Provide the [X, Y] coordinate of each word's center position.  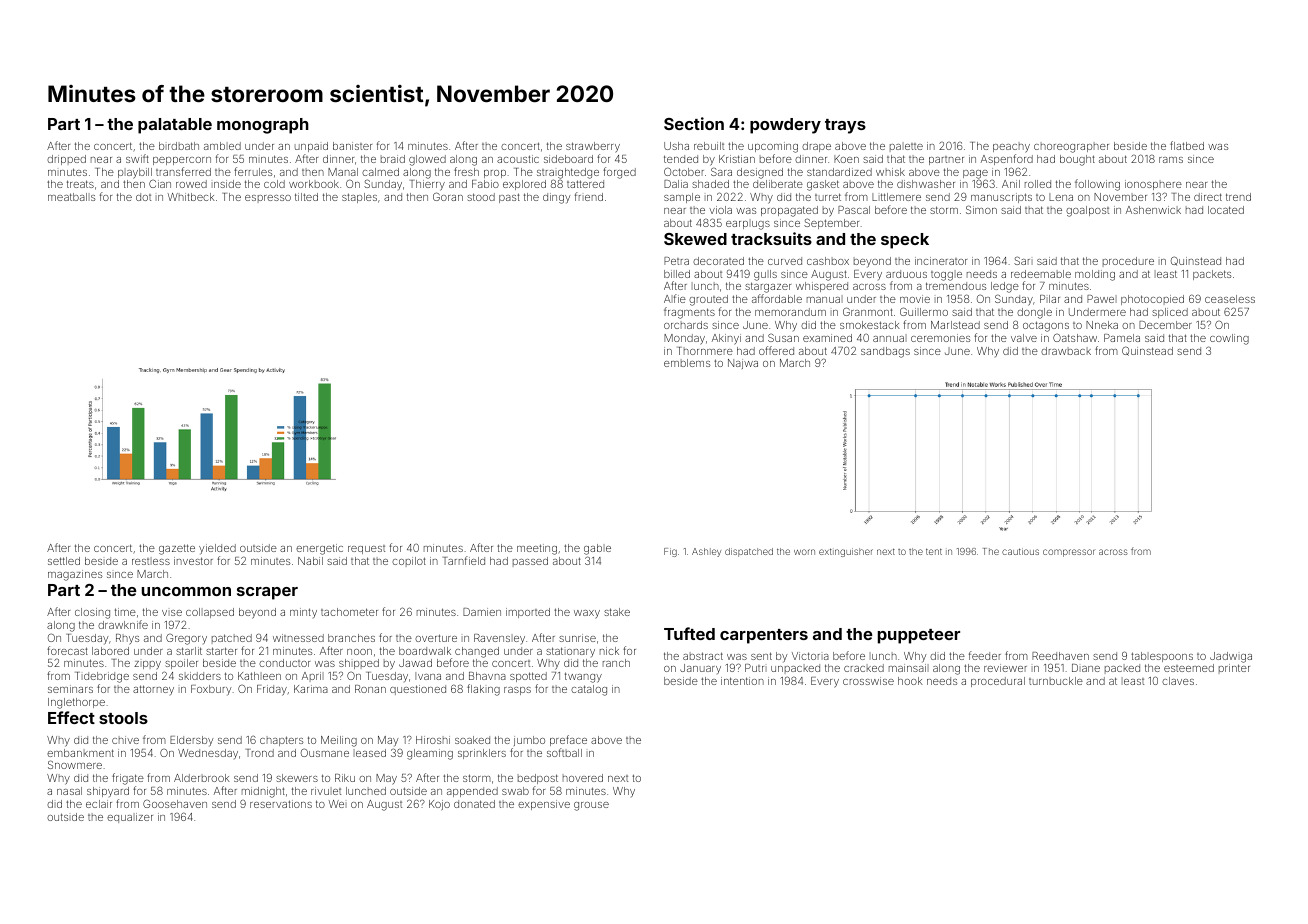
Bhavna [487, 676]
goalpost [1087, 211]
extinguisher [846, 552]
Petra [676, 261]
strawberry [593, 147]
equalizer [130, 818]
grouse [591, 806]
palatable [175, 126]
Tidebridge [102, 677]
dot [143, 197]
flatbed [1187, 145]
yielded [217, 549]
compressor [1069, 553]
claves [1178, 681]
